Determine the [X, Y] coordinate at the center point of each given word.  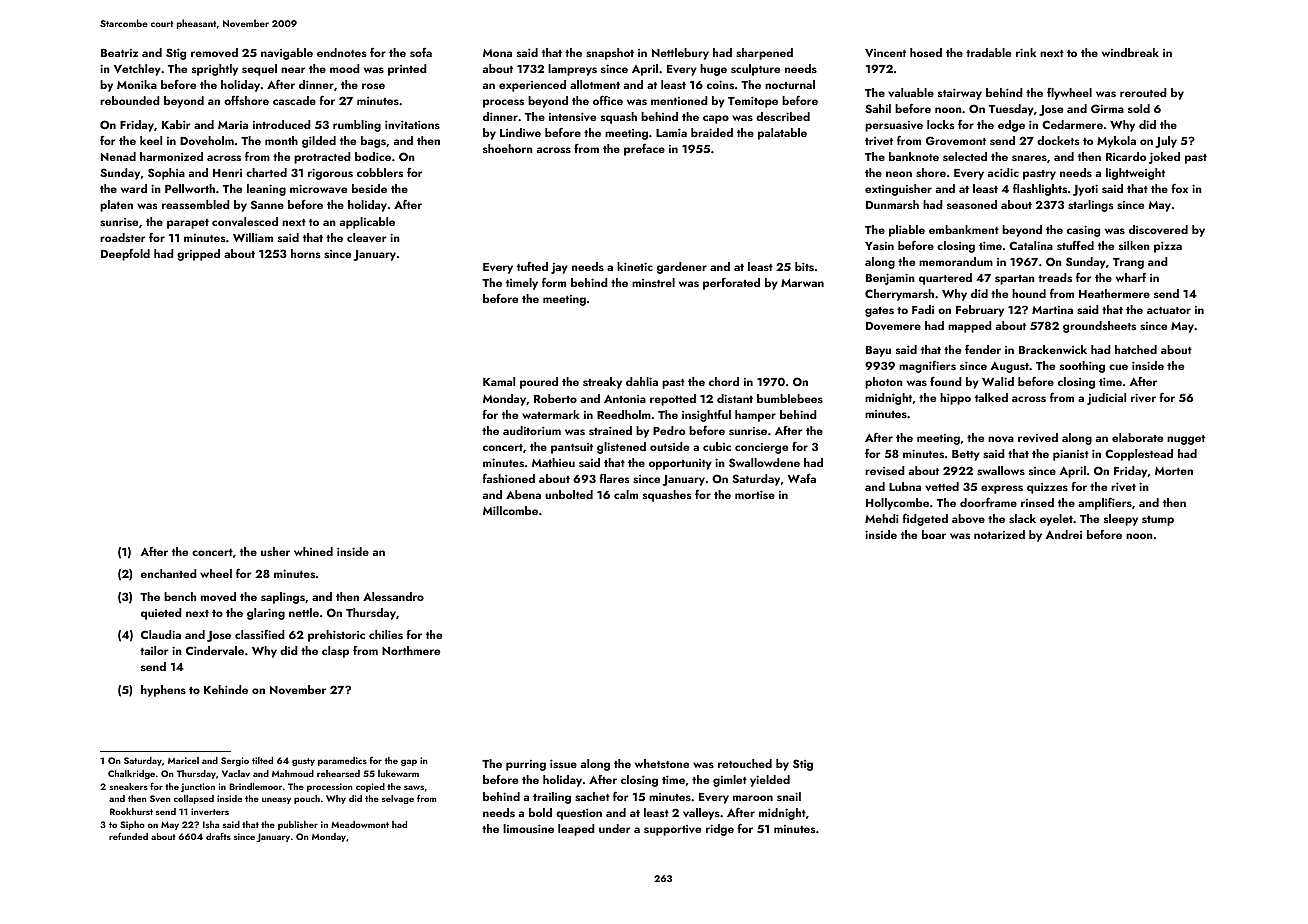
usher [275, 551]
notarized [999, 534]
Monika [137, 84]
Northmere [411, 650]
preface [644, 150]
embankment [964, 229]
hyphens [163, 691]
